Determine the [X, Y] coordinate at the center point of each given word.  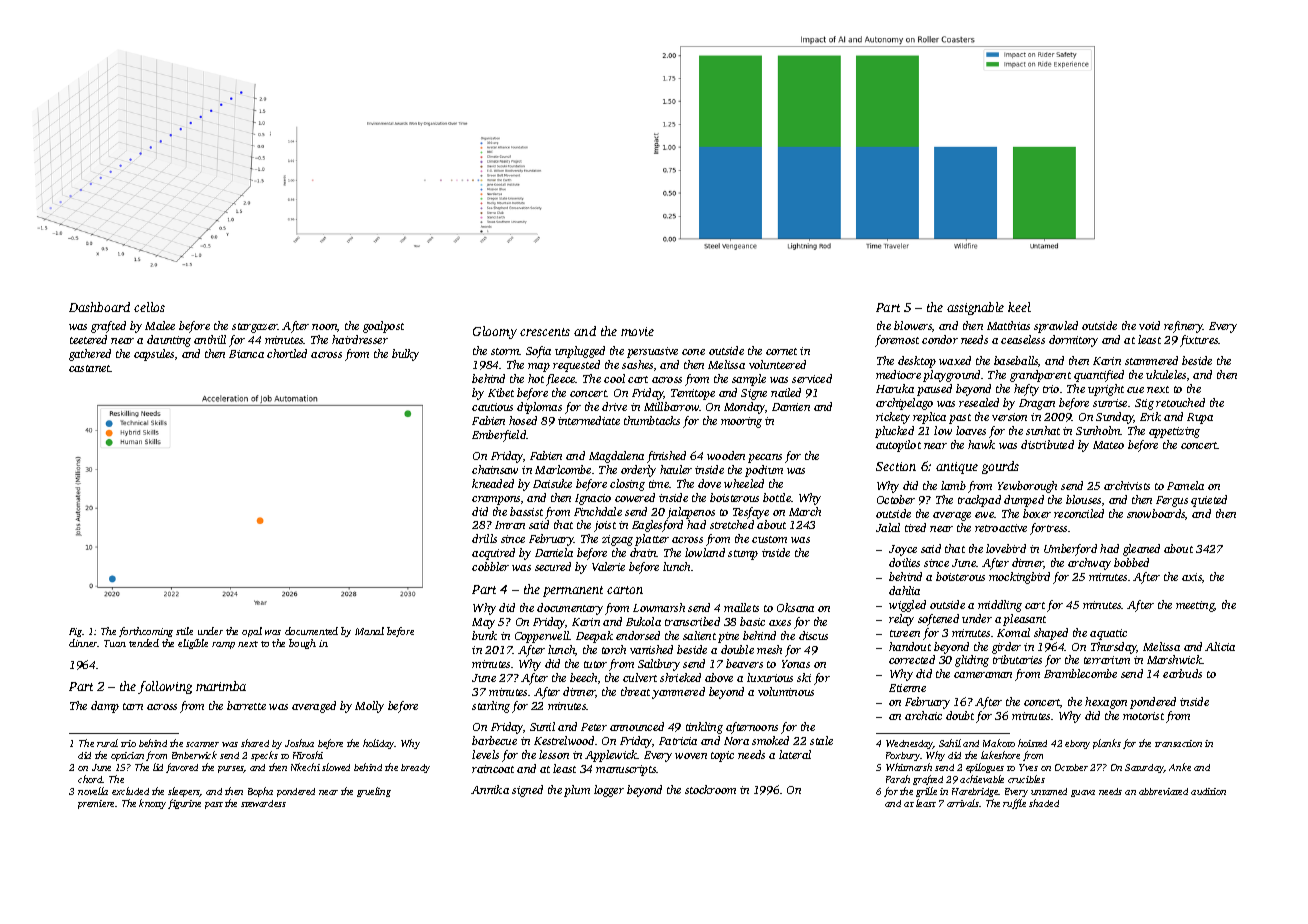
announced [637, 726]
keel [1019, 307]
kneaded [493, 483]
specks [264, 756]
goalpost [383, 327]
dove [709, 483]
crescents [545, 332]
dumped [1024, 501]
